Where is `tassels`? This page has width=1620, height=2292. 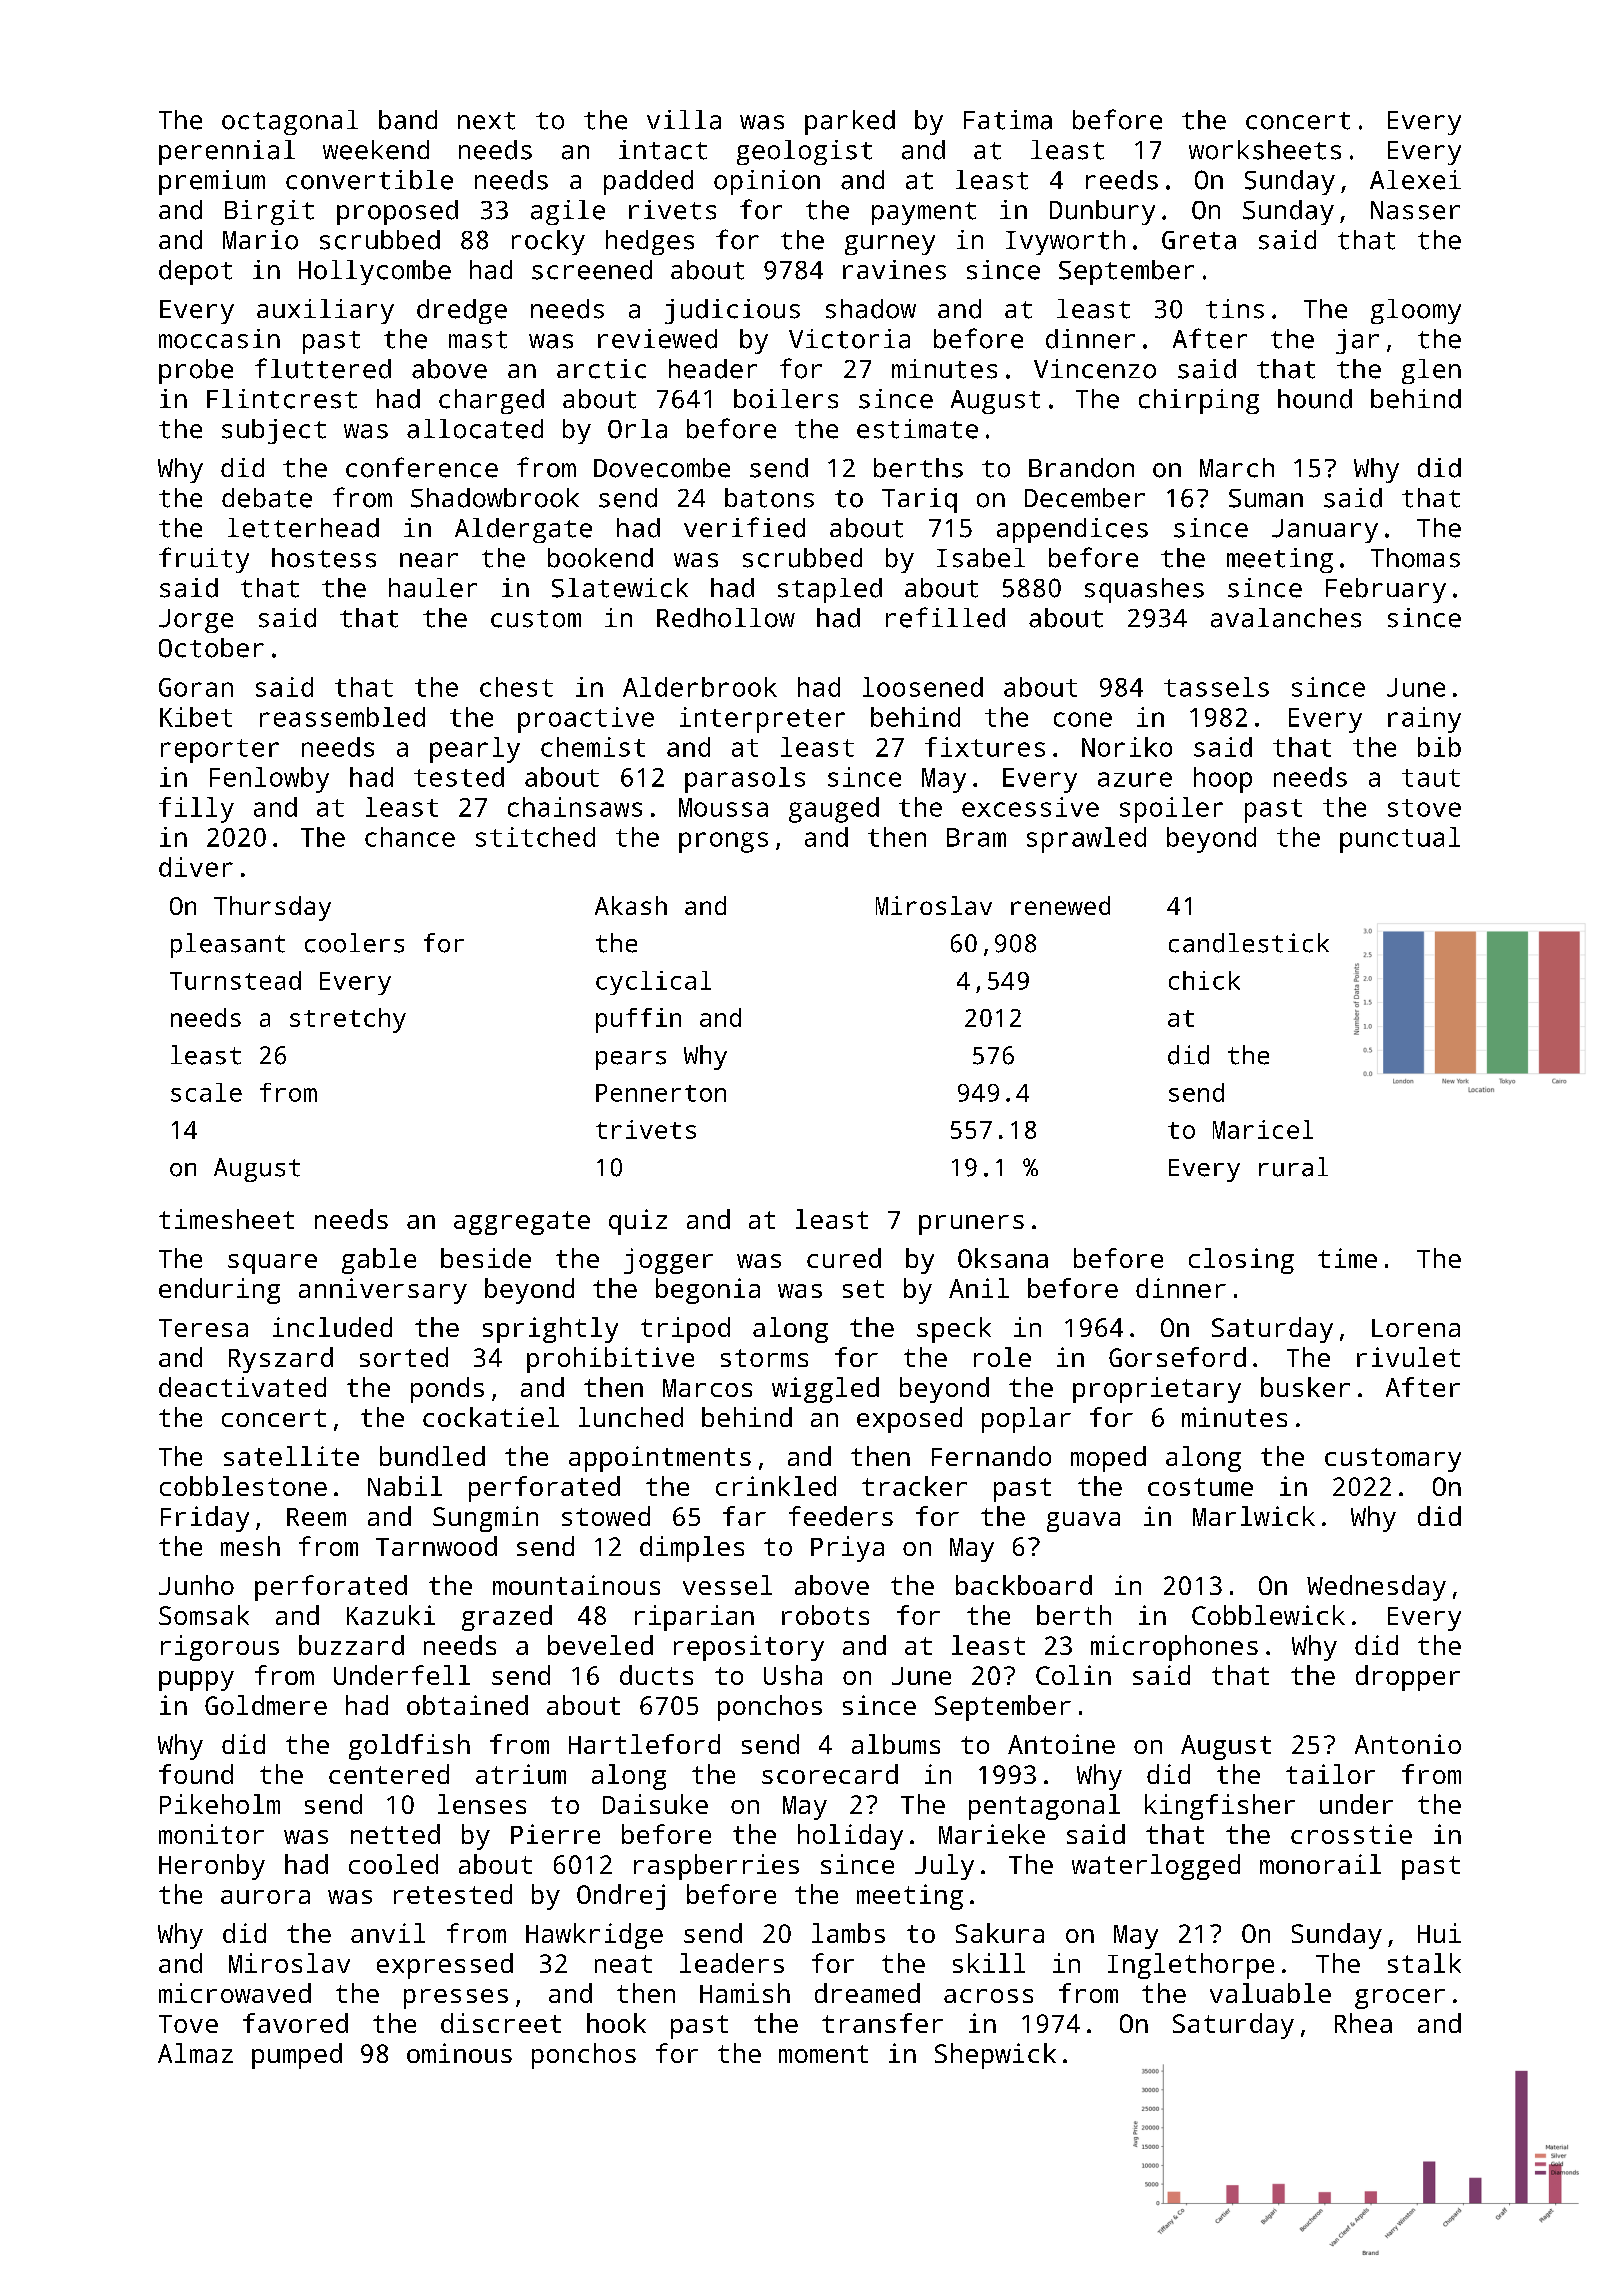
tassels is located at coordinates (1216, 687).
